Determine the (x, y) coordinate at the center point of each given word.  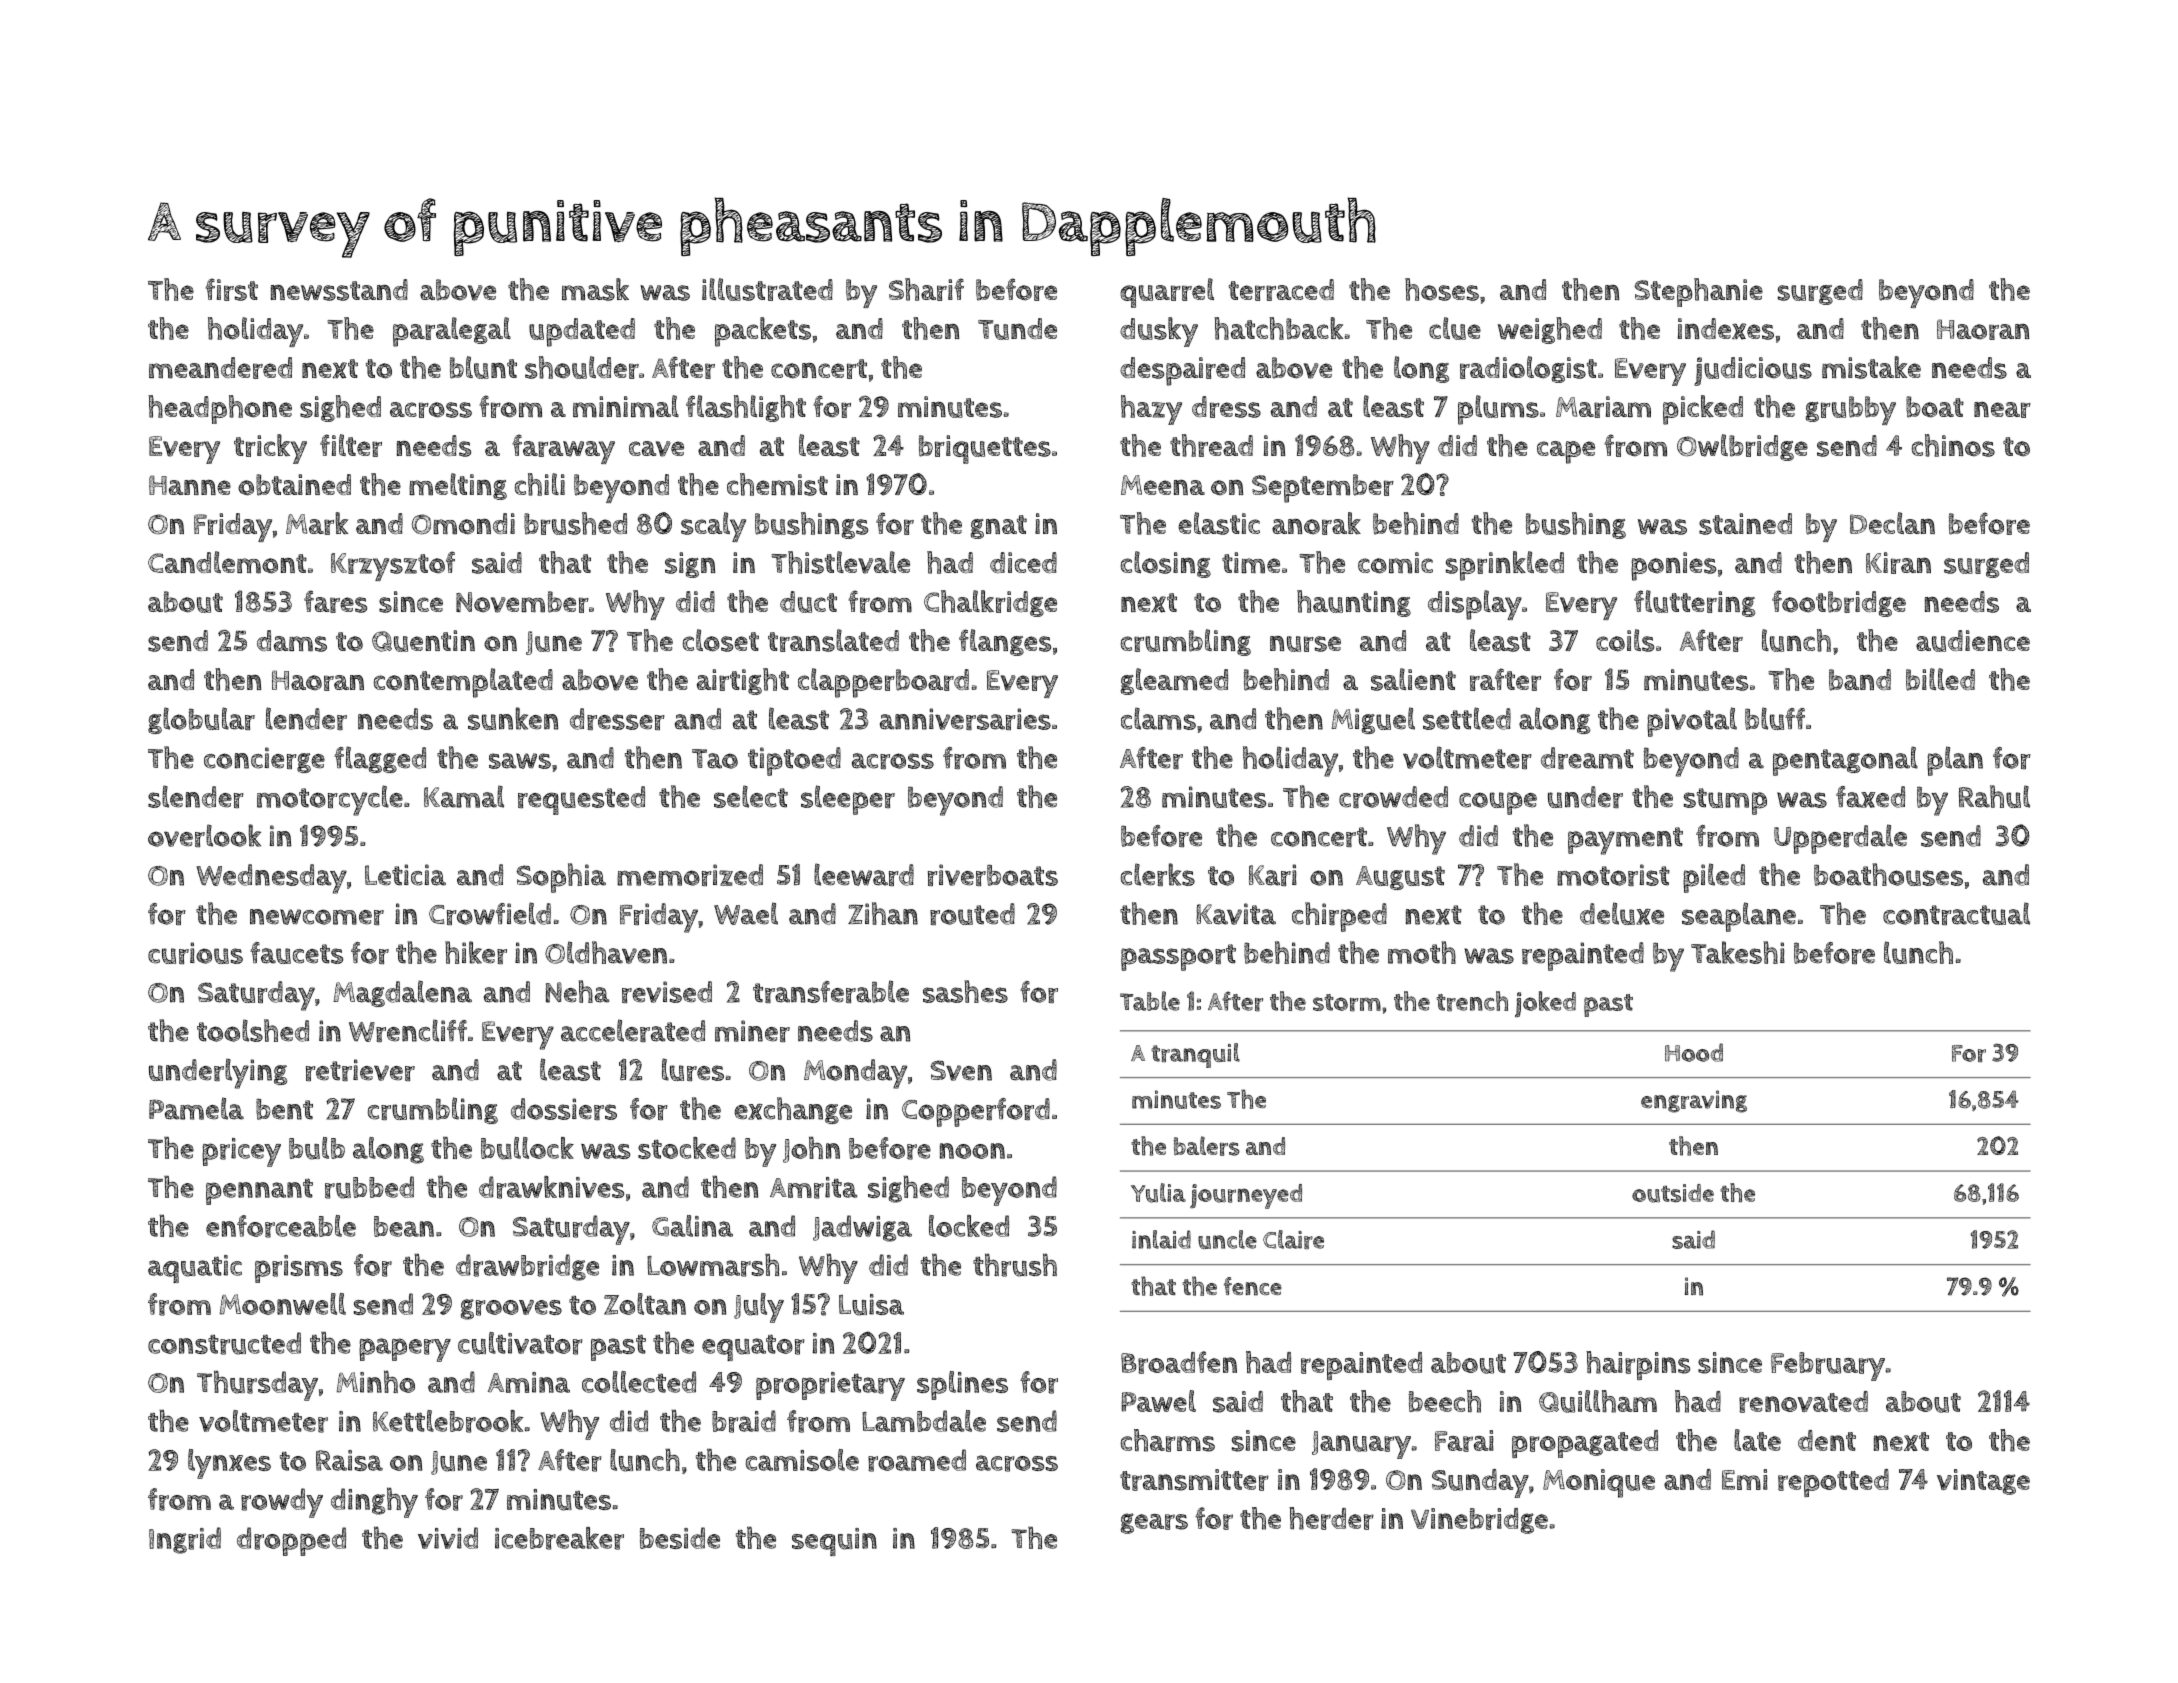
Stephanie (1699, 292)
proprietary (830, 1386)
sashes (965, 991)
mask (595, 289)
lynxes (229, 1464)
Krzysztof (393, 566)
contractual (1956, 913)
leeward (864, 874)
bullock (527, 1148)
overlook (204, 835)
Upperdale (1840, 839)
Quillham (1598, 1401)
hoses (1442, 289)
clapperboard (883, 683)
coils (1625, 640)
